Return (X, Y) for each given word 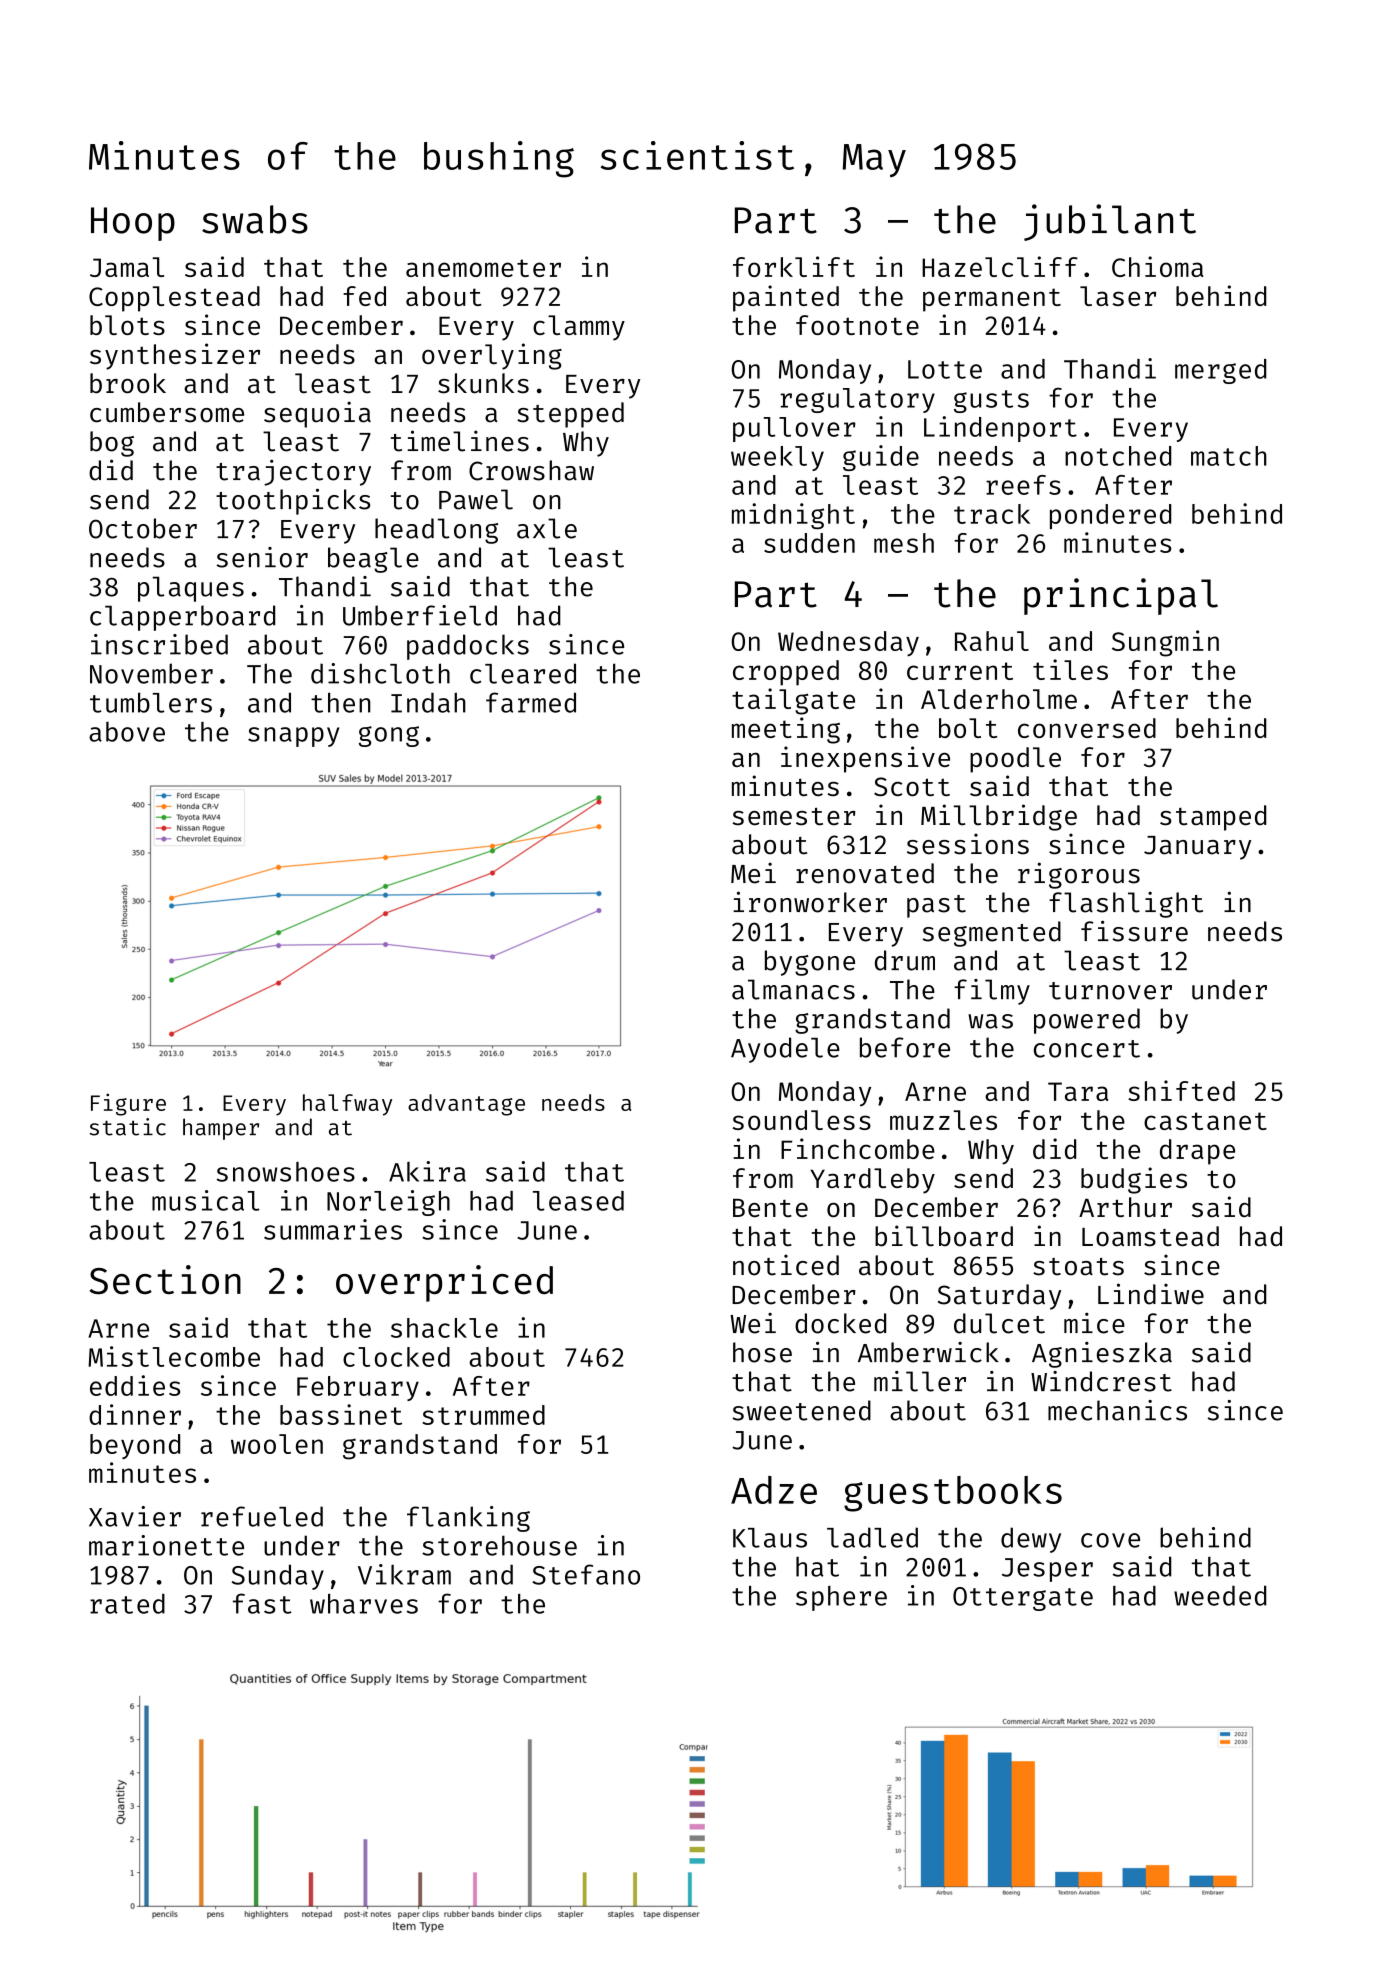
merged (1220, 371)
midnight (793, 516)
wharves (364, 1604)
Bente (770, 1208)
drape (1197, 1152)
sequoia (317, 414)
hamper (221, 1129)
